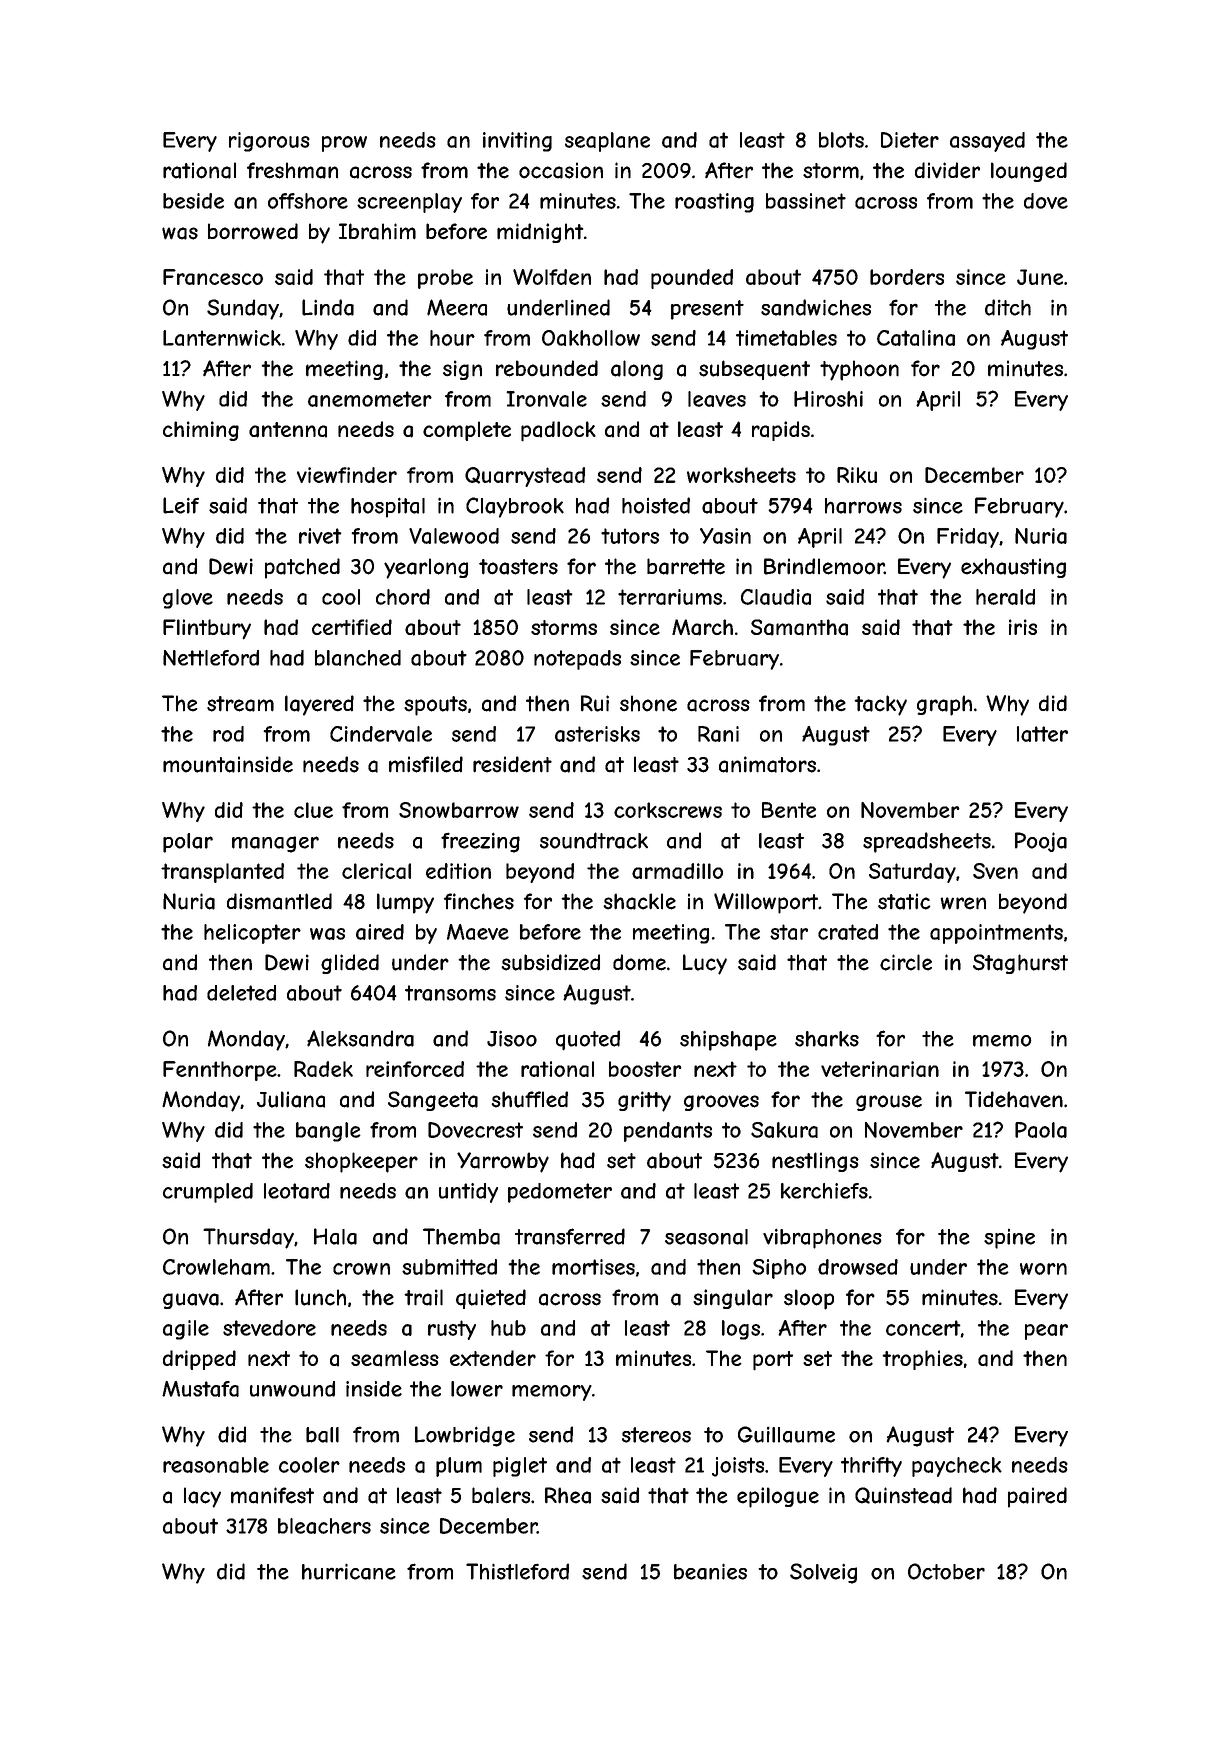 Image resolution: width=1230 pixels, height=1740 pixels. Describe the element at coordinates (349, 1571) in the page. I see `hurricane` at that location.
